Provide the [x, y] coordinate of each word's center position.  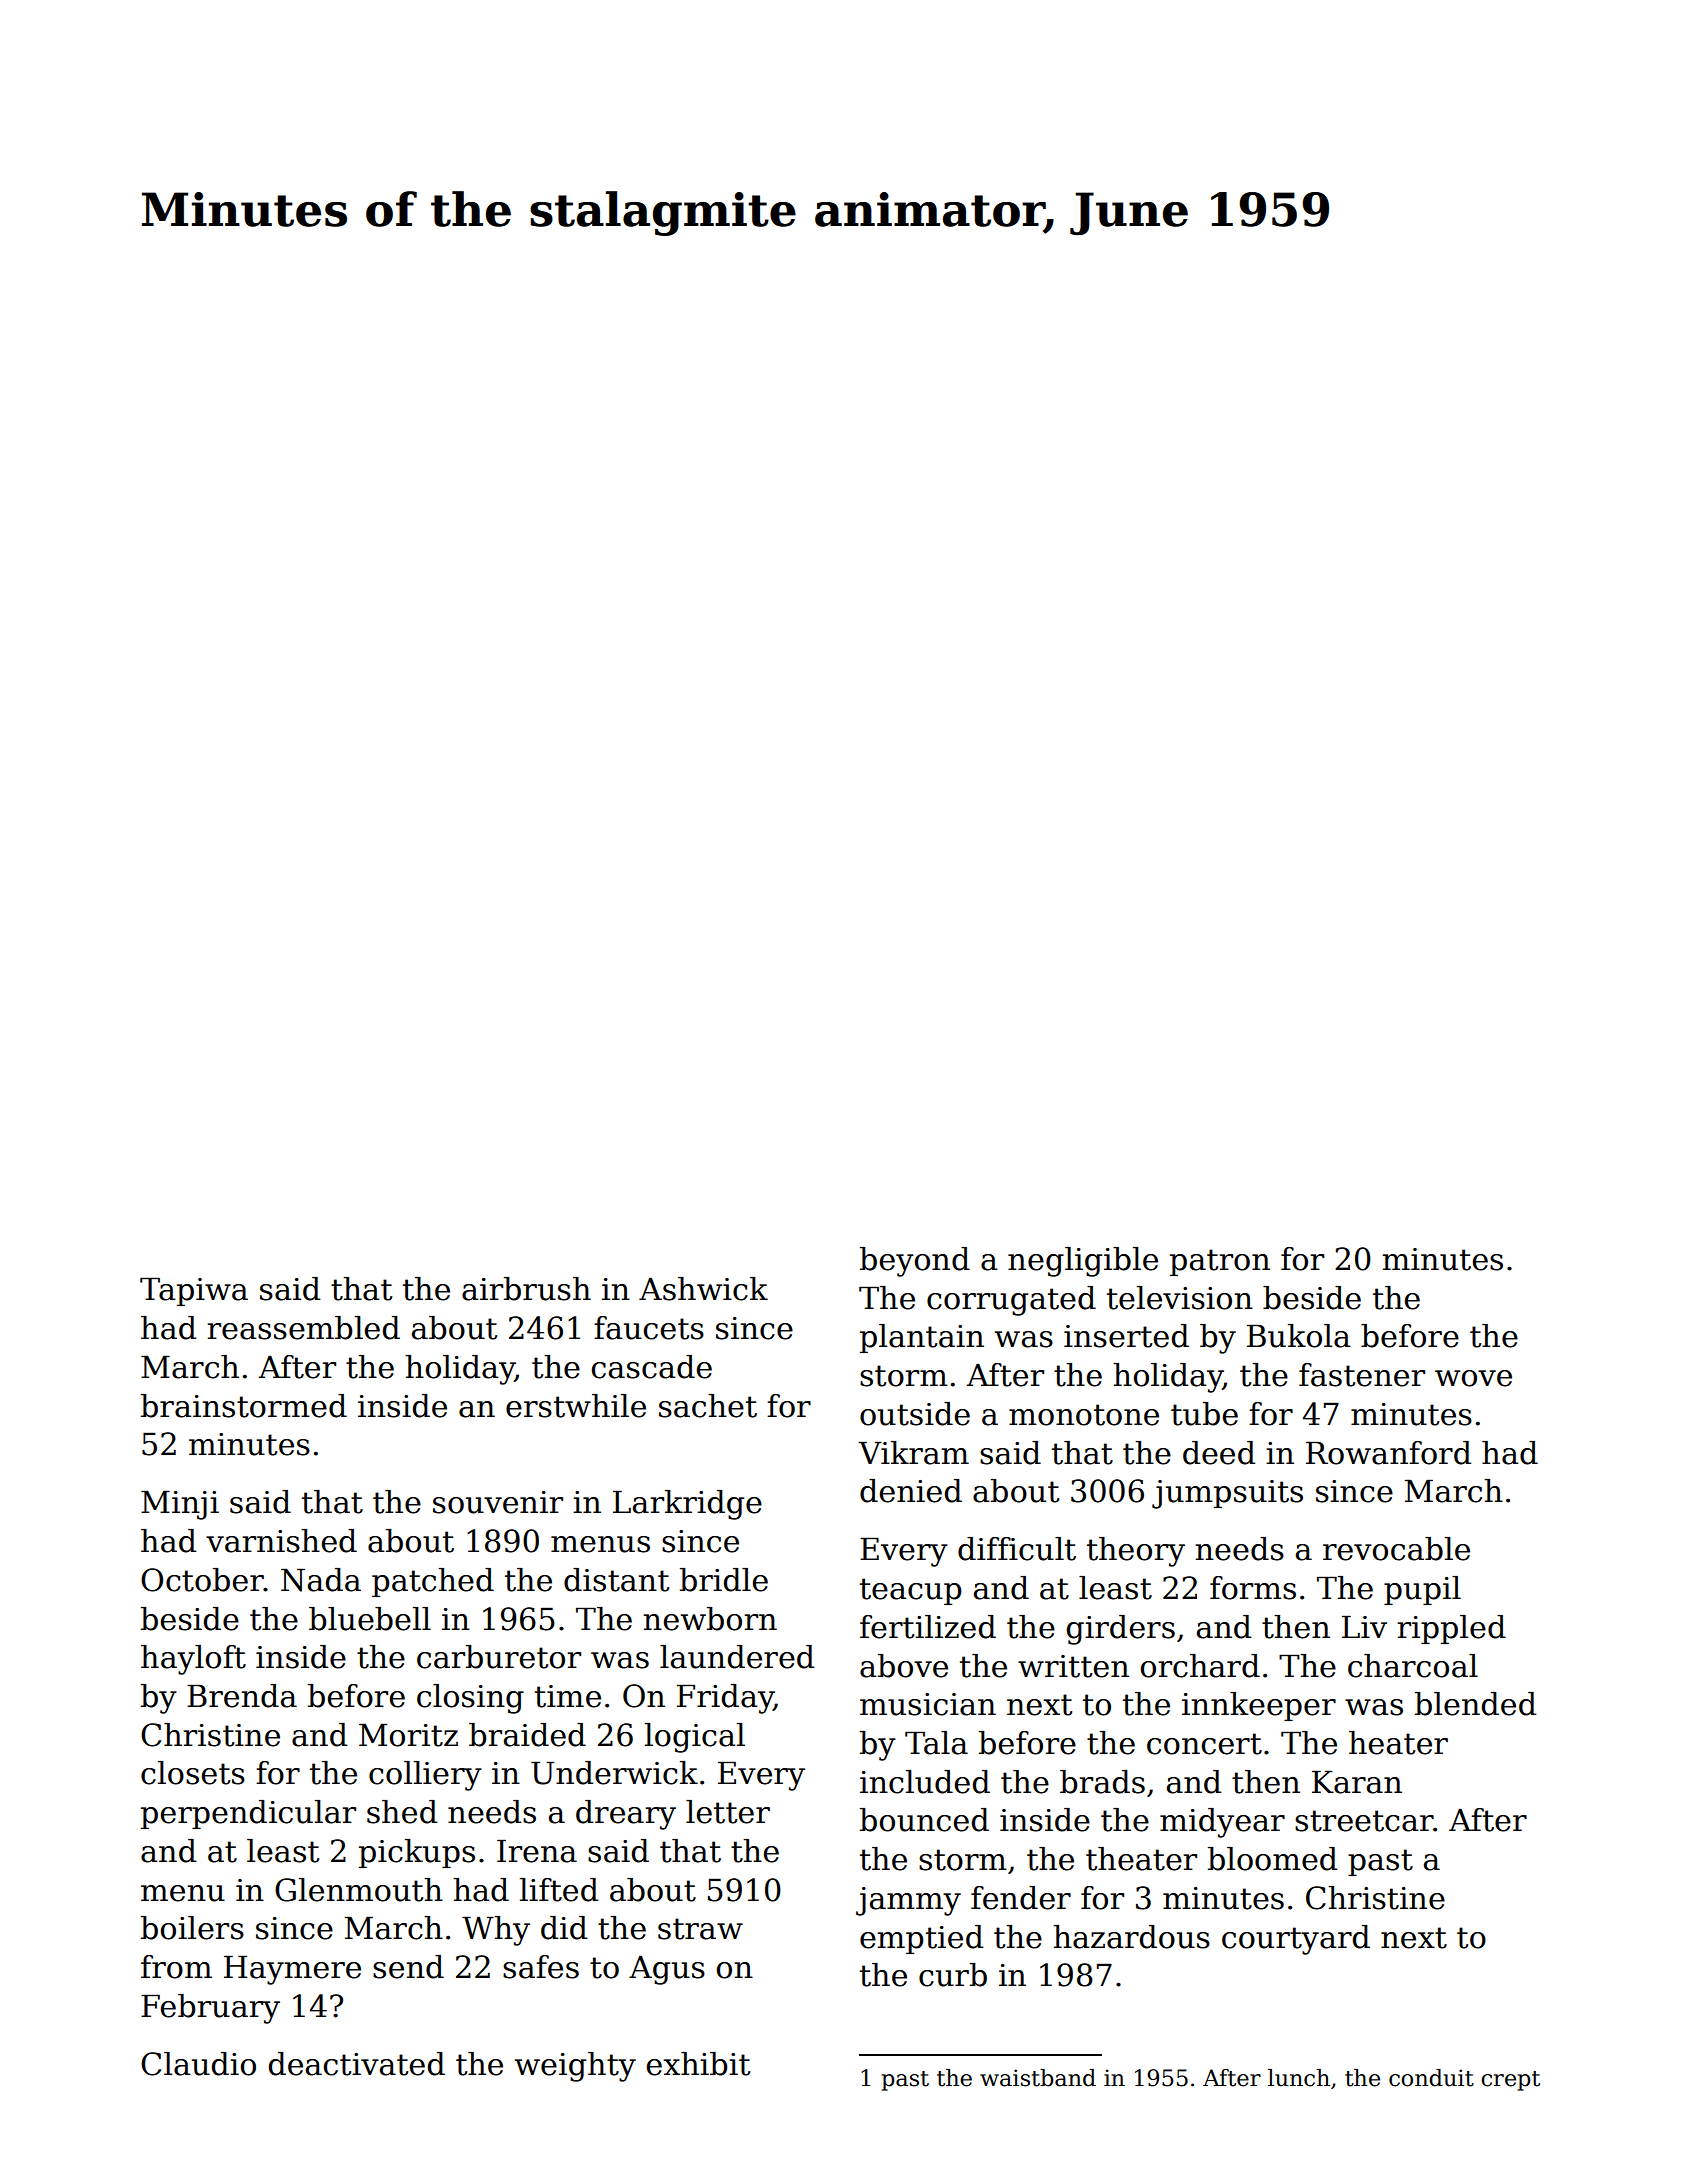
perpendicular [248, 1814]
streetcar [1364, 1821]
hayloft [193, 1660]
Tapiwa [194, 1291]
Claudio [198, 2064]
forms [1253, 1588]
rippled [1451, 1629]
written [1073, 1666]
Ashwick [703, 1289]
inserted [1126, 1336]
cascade [652, 1367]
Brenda [242, 1696]
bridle [724, 1580]
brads [1102, 1782]
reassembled [303, 1328]
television [1180, 1298]
